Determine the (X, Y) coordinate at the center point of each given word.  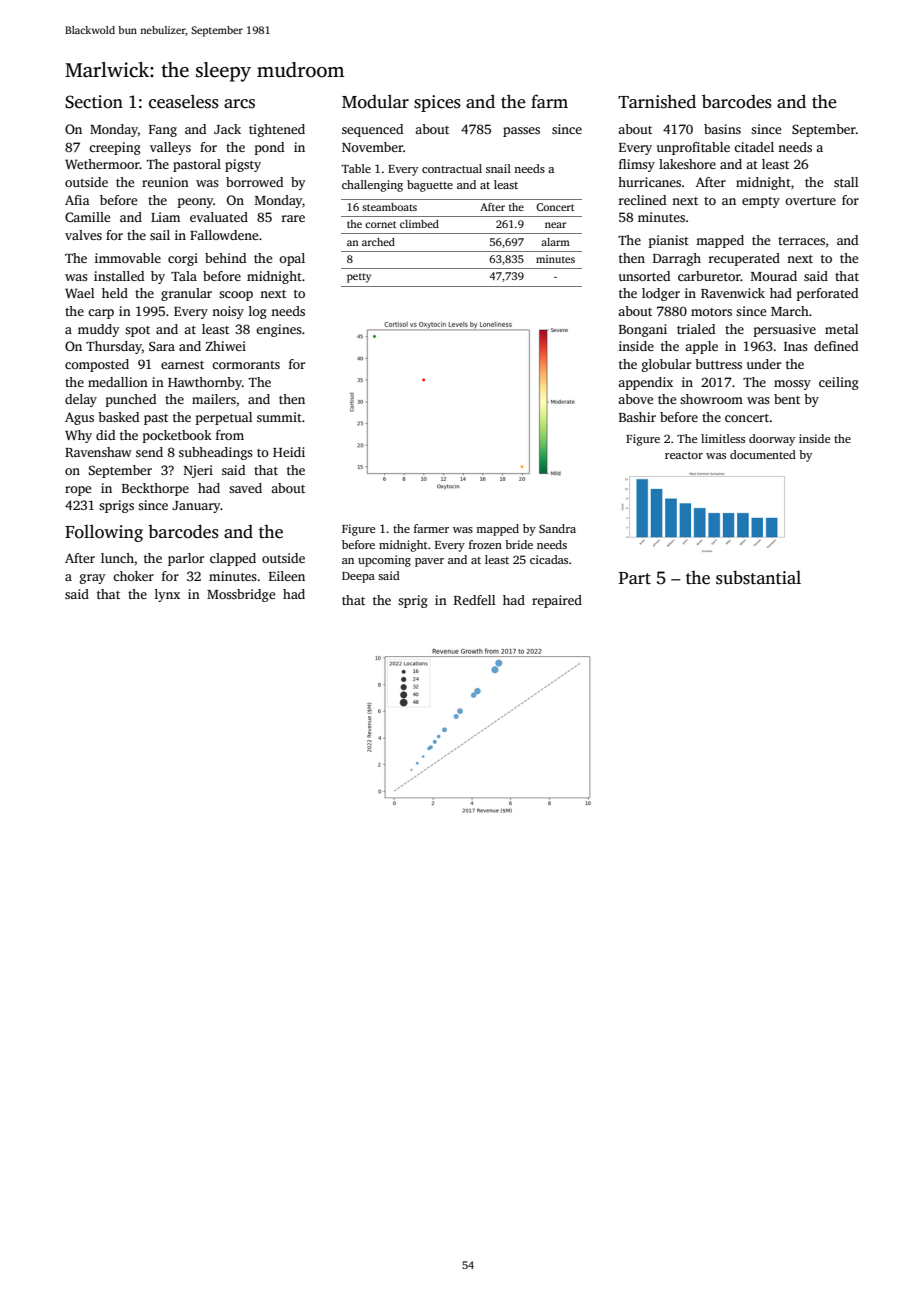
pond (269, 148)
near (555, 225)
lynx (167, 595)
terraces (801, 241)
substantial (758, 577)
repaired (557, 601)
